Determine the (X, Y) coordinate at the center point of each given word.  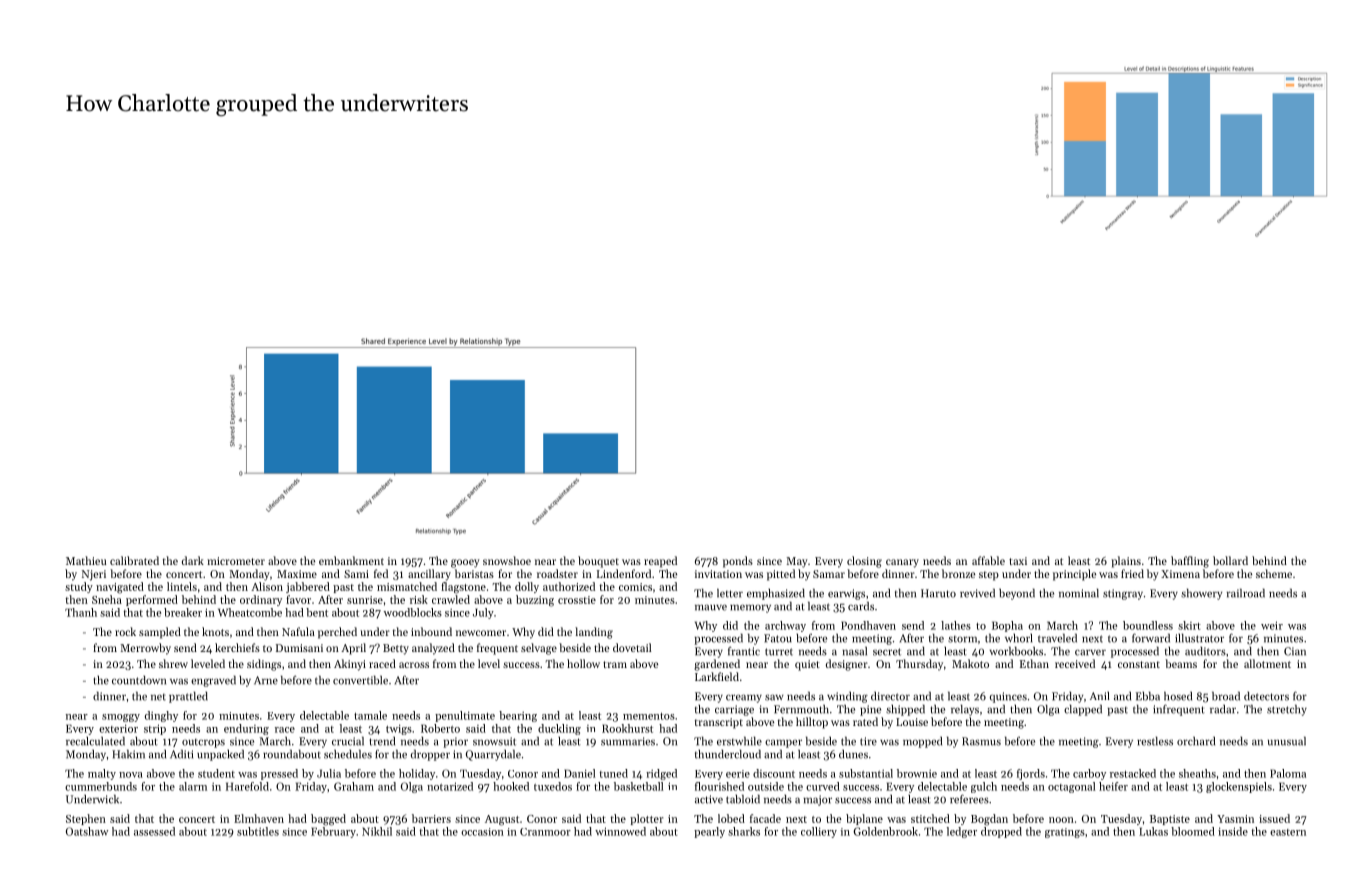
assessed (154, 831)
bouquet (598, 562)
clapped (1083, 710)
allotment (1267, 663)
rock (125, 631)
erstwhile (739, 741)
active (709, 799)
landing (594, 633)
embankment (351, 560)
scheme (1274, 573)
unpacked (220, 755)
